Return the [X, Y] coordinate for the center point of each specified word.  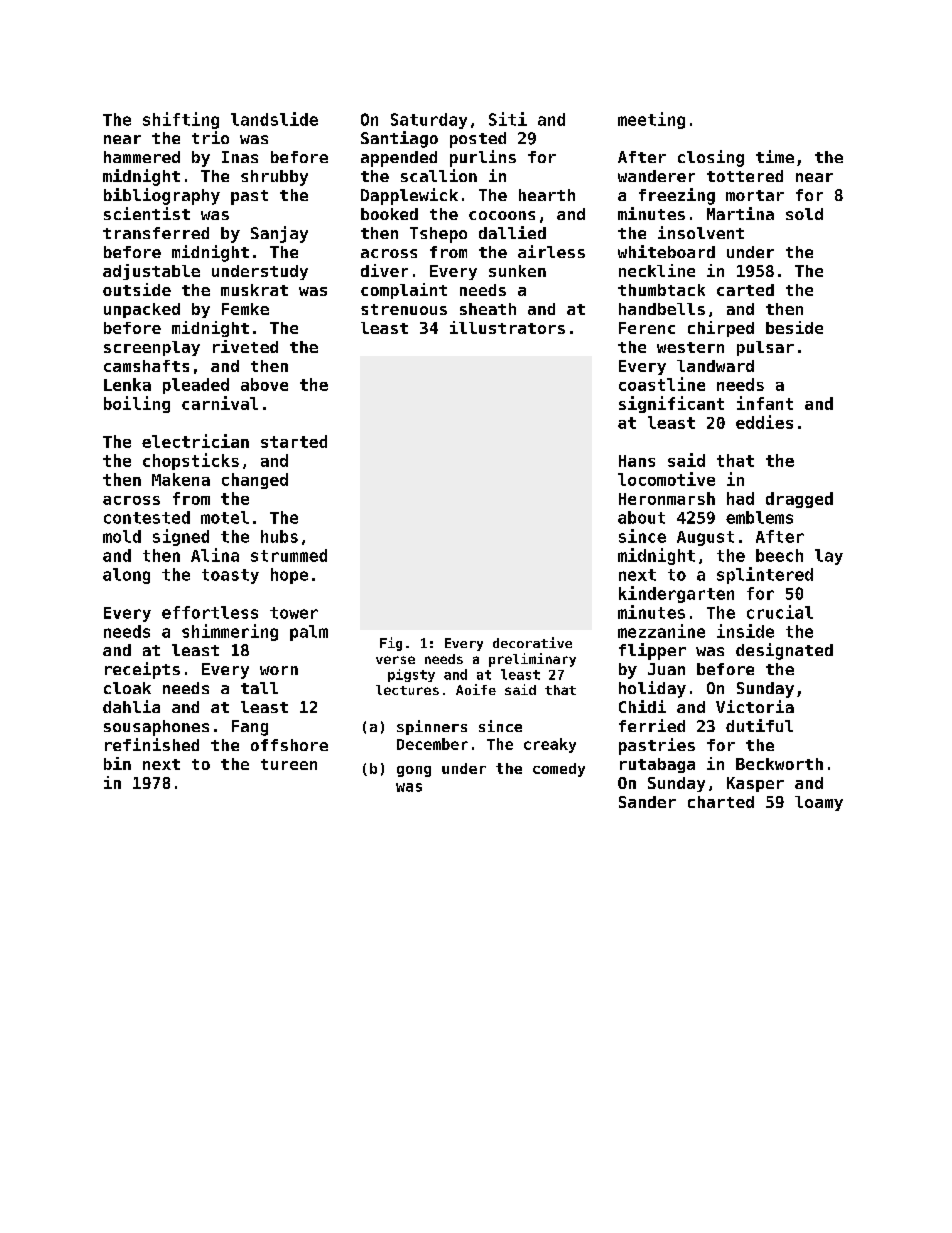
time [775, 156]
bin [117, 763]
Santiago [399, 139]
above [264, 384]
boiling [137, 404]
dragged [799, 500]
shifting [181, 120]
